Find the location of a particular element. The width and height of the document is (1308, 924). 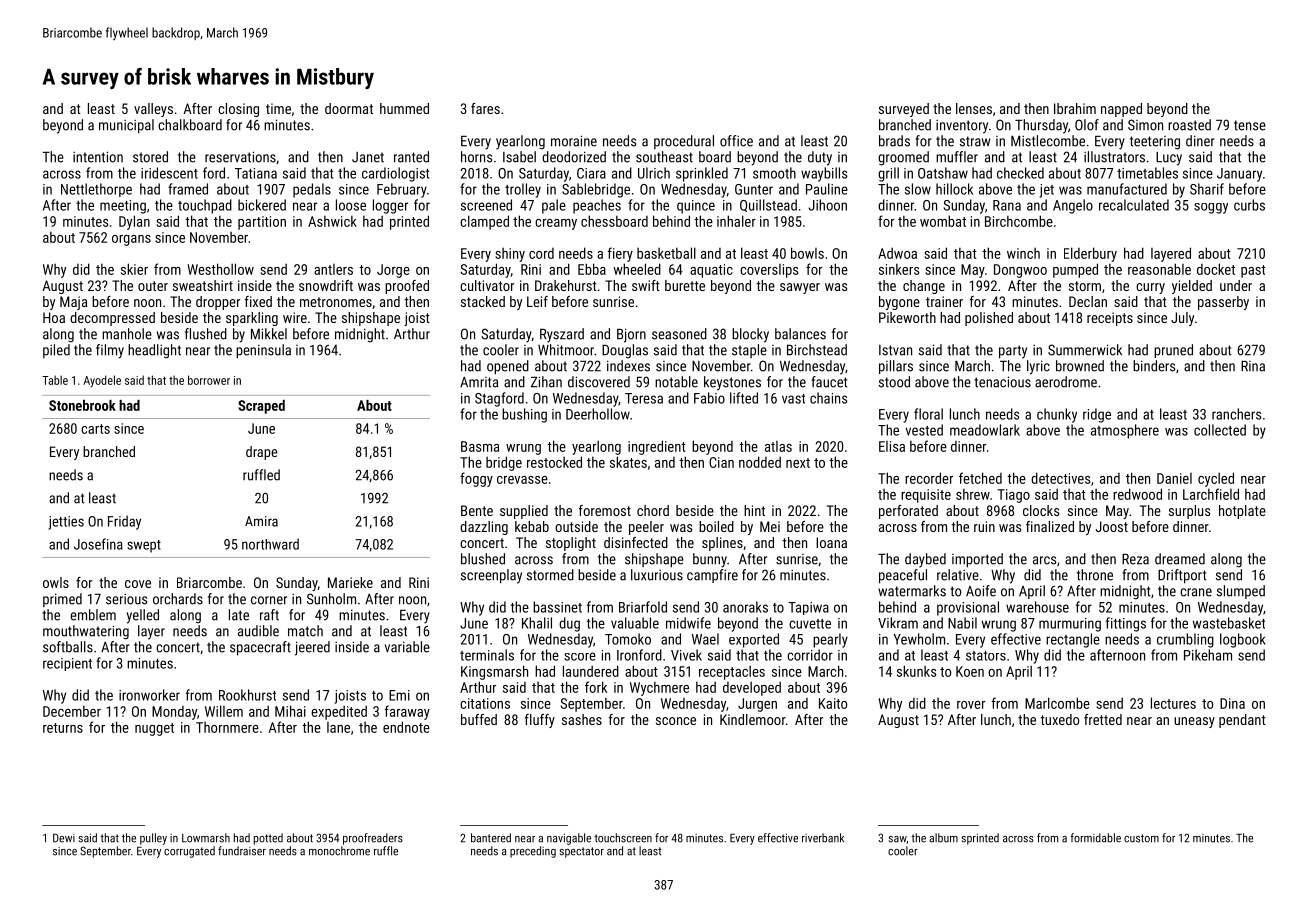

Kindlemoor is located at coordinates (753, 719).
